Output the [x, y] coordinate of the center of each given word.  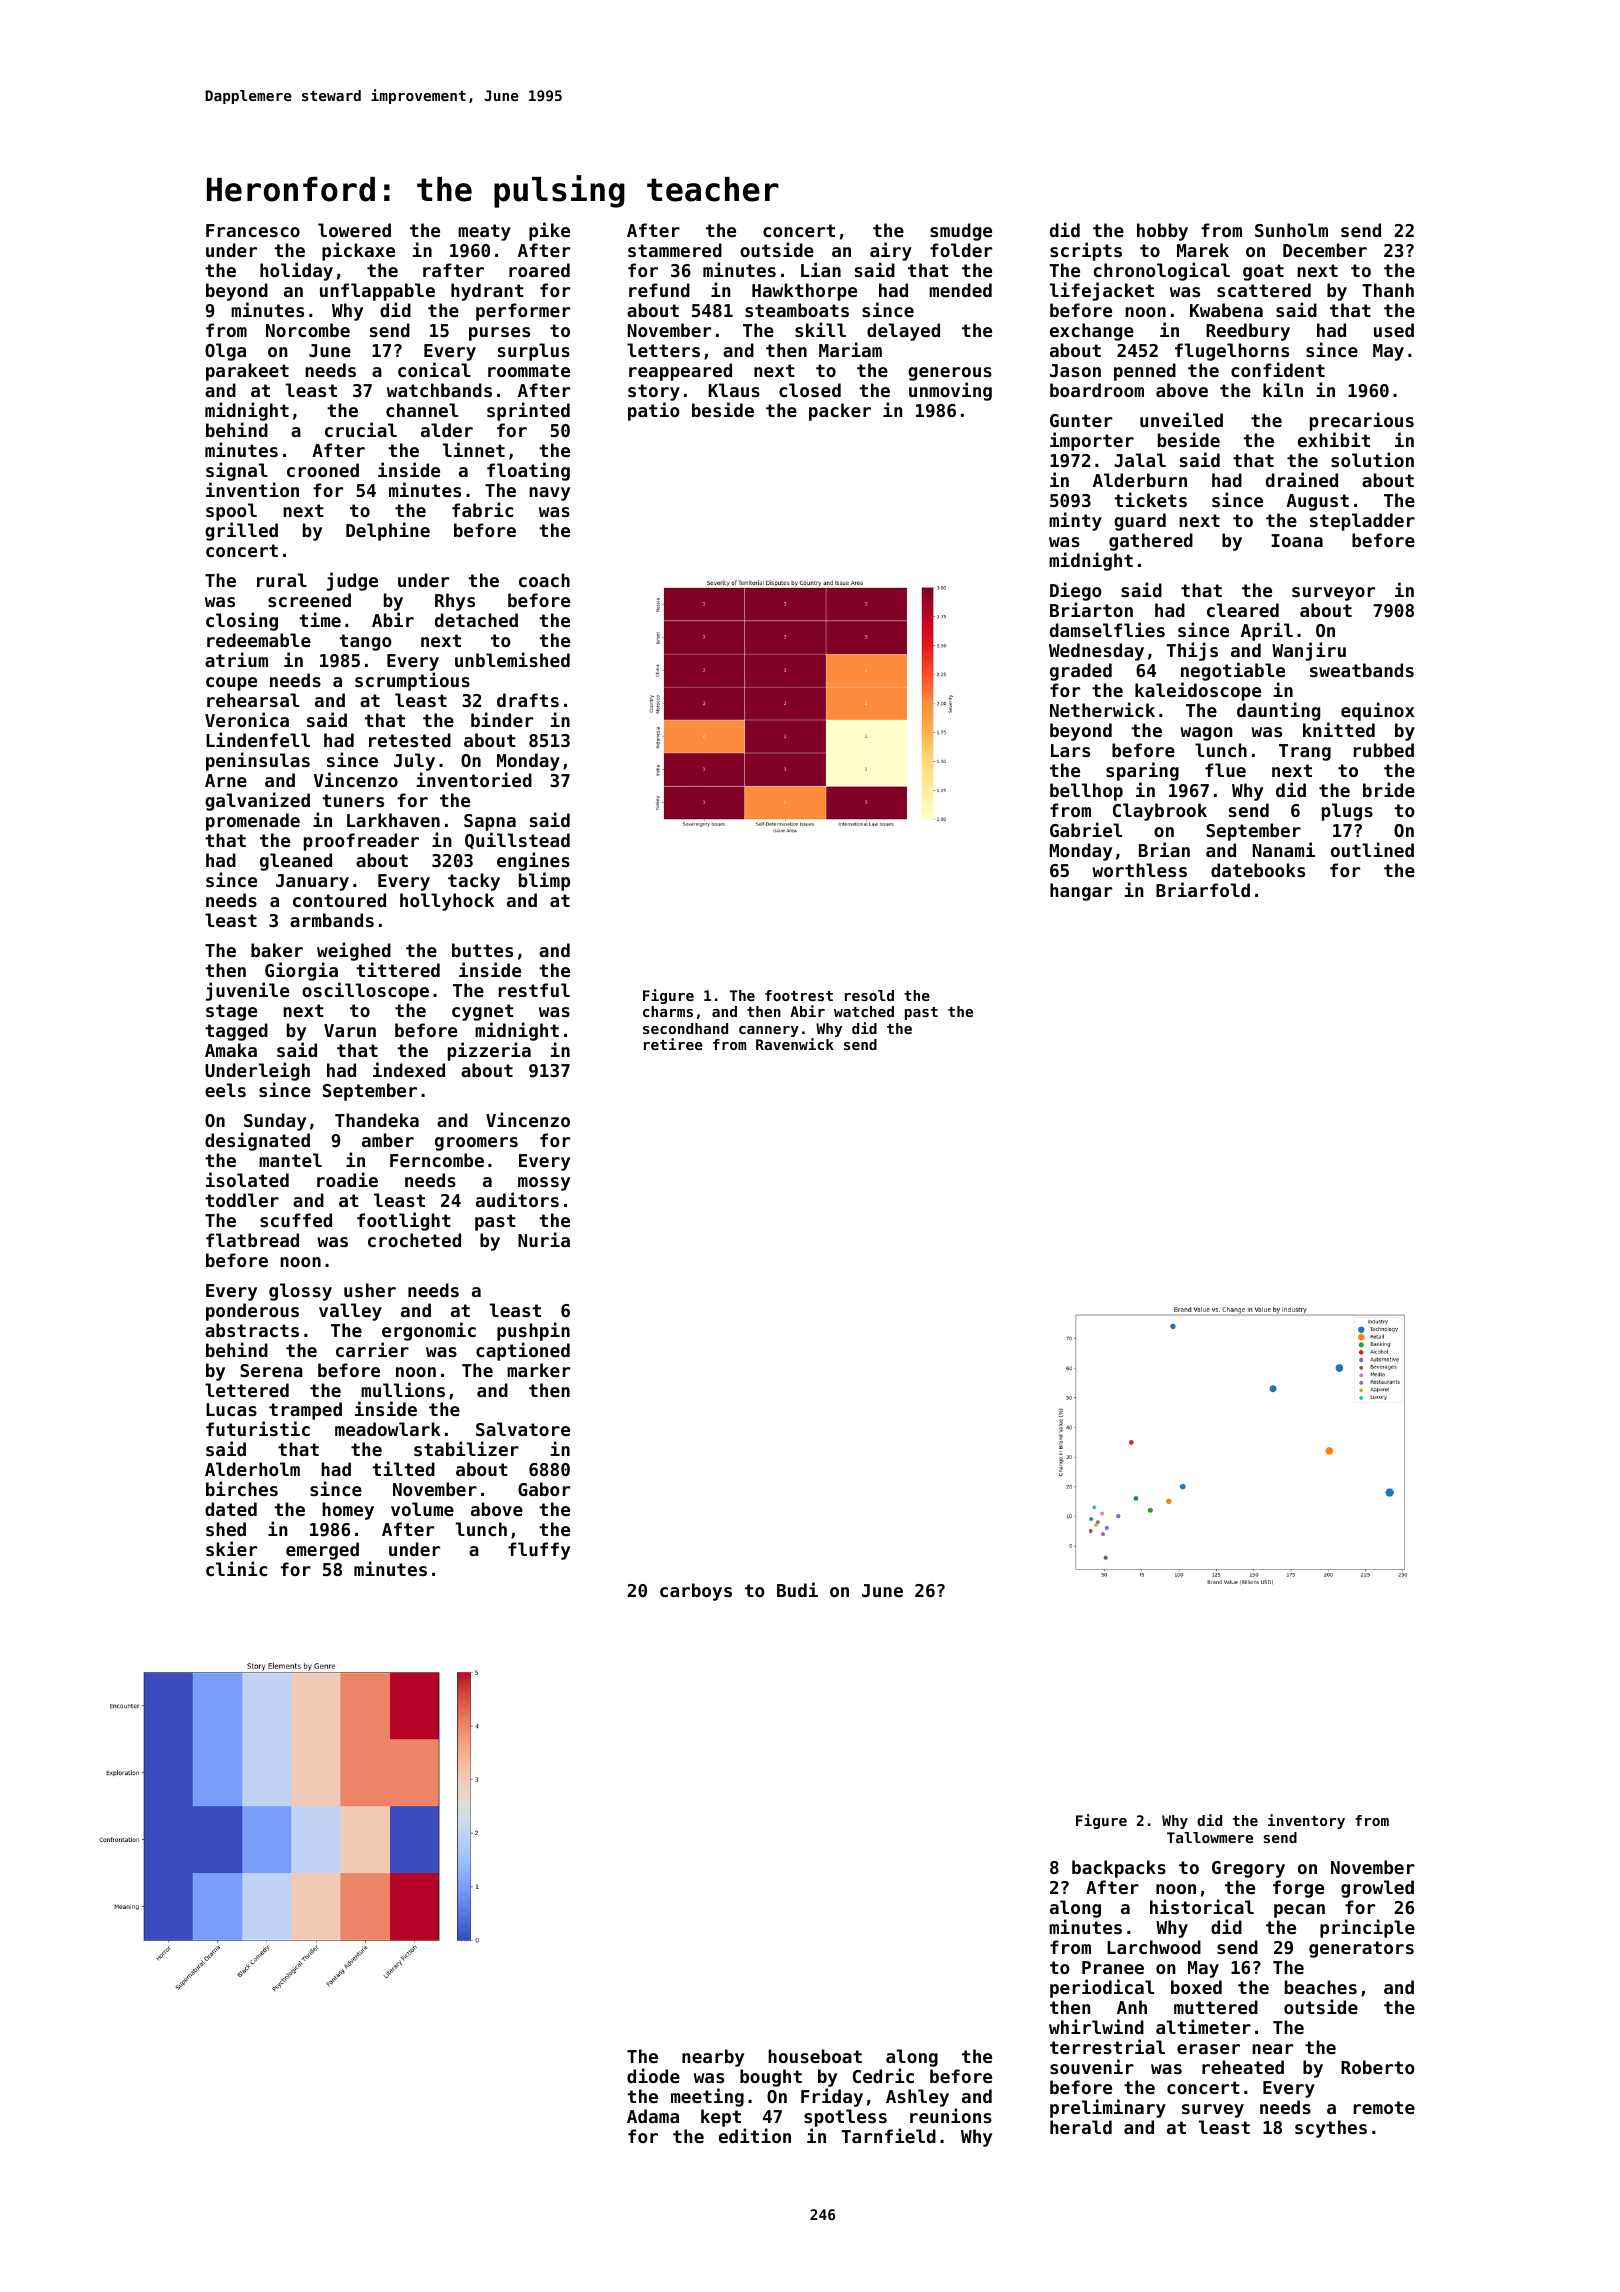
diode [653, 2075]
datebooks [1258, 870]
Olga [225, 352]
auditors [517, 1199]
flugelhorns [1232, 352]
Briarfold [1203, 889]
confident [1278, 369]
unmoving [950, 391]
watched [864, 1011]
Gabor [544, 1489]
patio [654, 411]
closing [242, 621]
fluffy [539, 1551]
